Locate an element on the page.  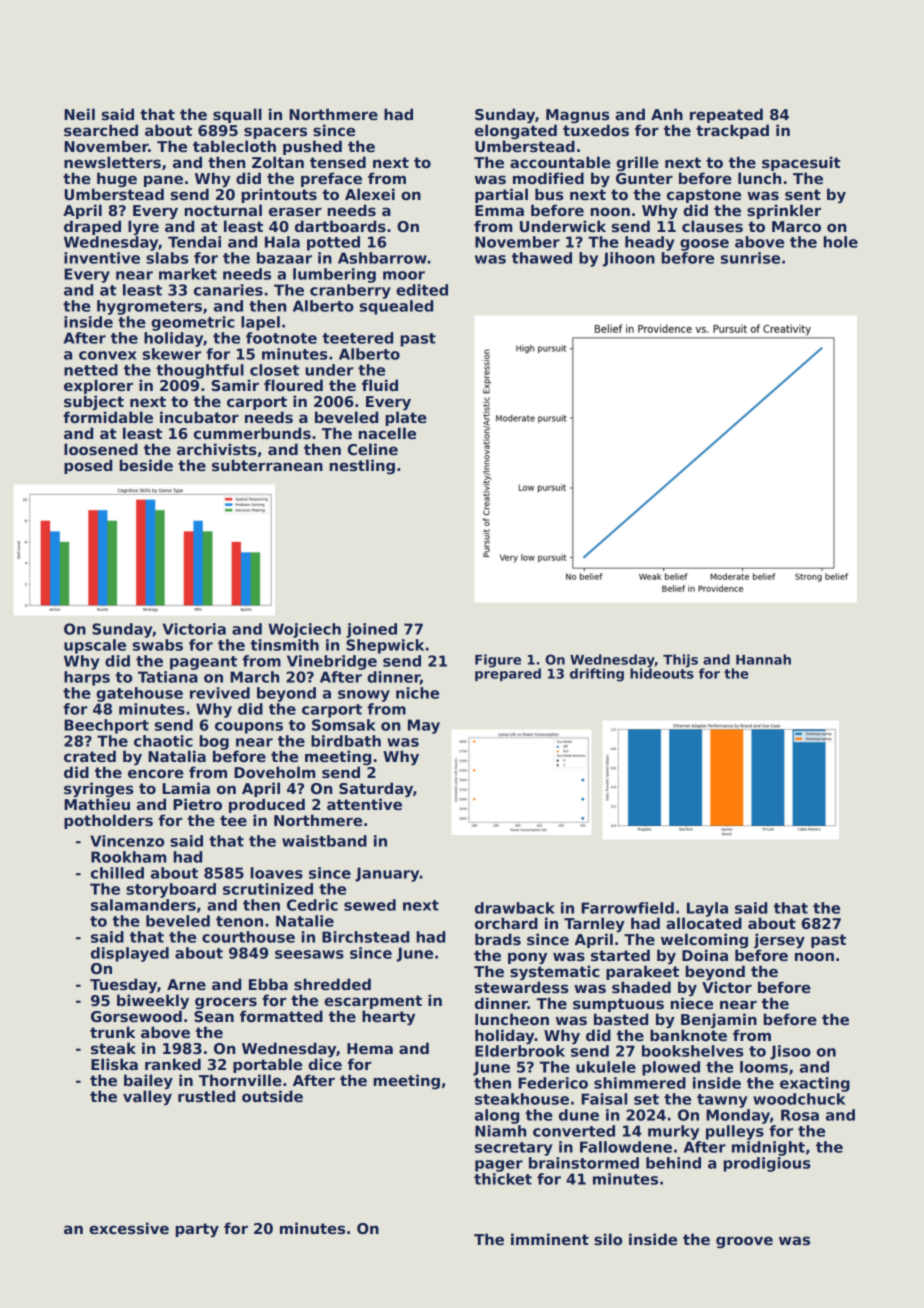
spacesuit is located at coordinates (801, 163).
